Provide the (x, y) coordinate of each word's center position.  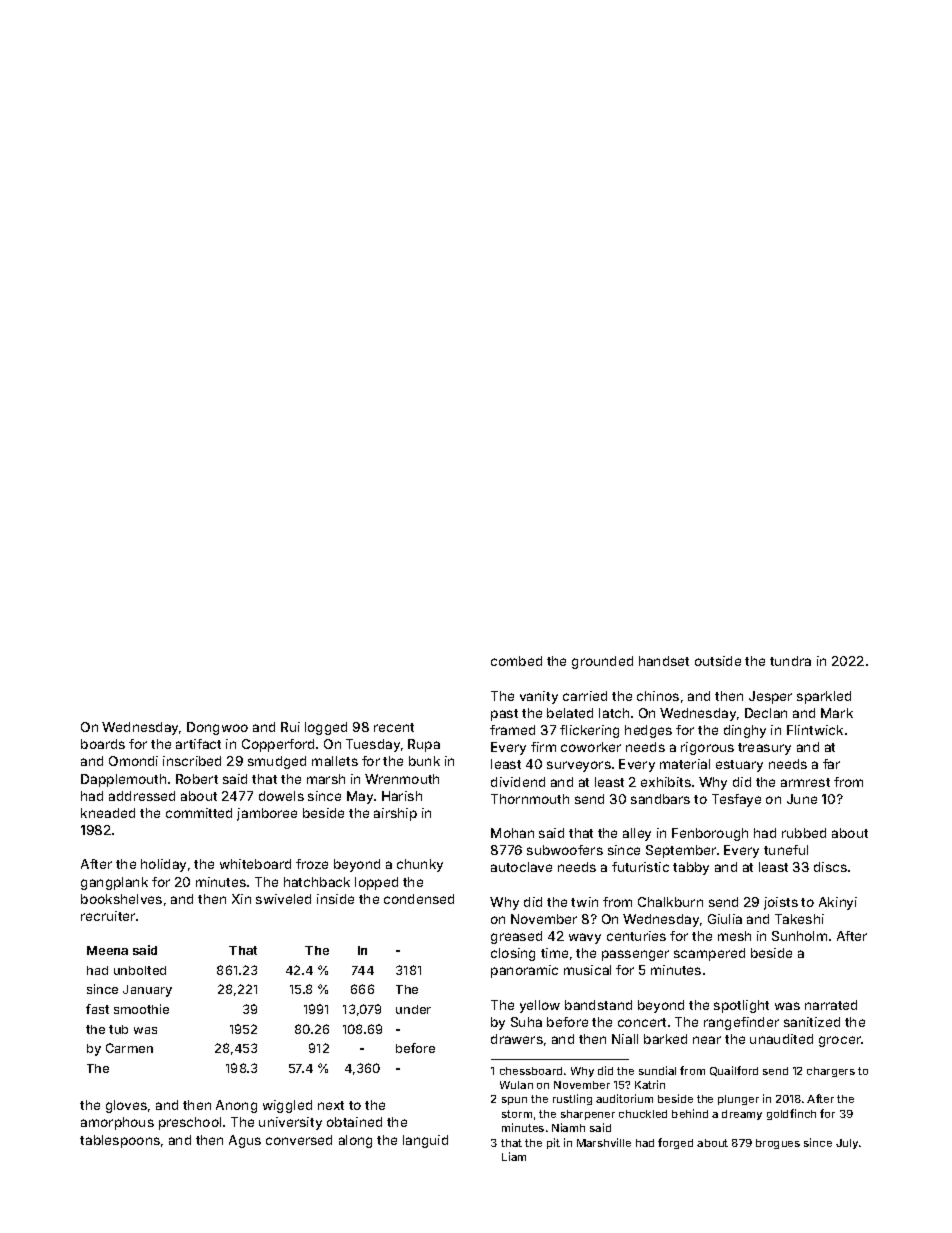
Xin (241, 899)
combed (516, 661)
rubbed (804, 833)
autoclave (521, 867)
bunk (424, 761)
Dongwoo (217, 728)
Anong (236, 1106)
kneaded (108, 813)
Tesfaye (736, 800)
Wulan (516, 1085)
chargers (831, 1072)
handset (664, 661)
